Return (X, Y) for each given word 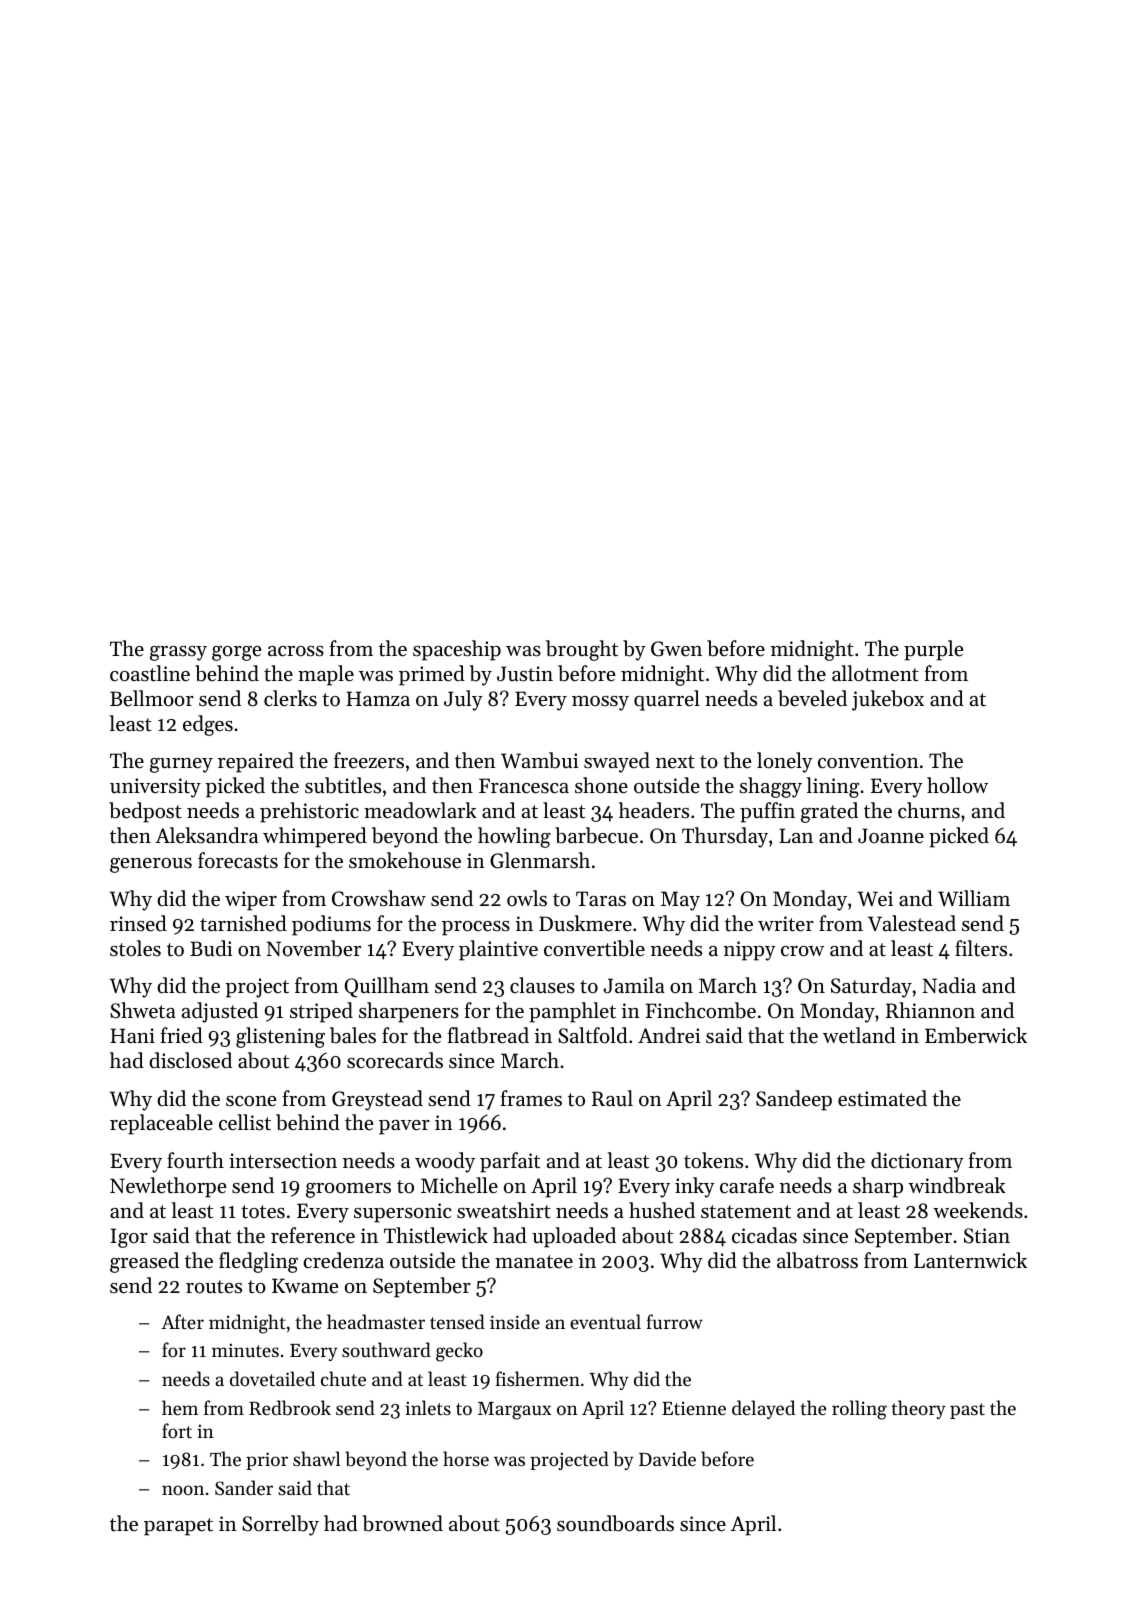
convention (868, 761)
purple (933, 650)
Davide (667, 1458)
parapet (178, 1527)
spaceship (457, 650)
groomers (348, 1190)
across (296, 651)
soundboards (615, 1523)
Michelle (459, 1185)
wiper (251, 901)
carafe (747, 1185)
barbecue (596, 835)
